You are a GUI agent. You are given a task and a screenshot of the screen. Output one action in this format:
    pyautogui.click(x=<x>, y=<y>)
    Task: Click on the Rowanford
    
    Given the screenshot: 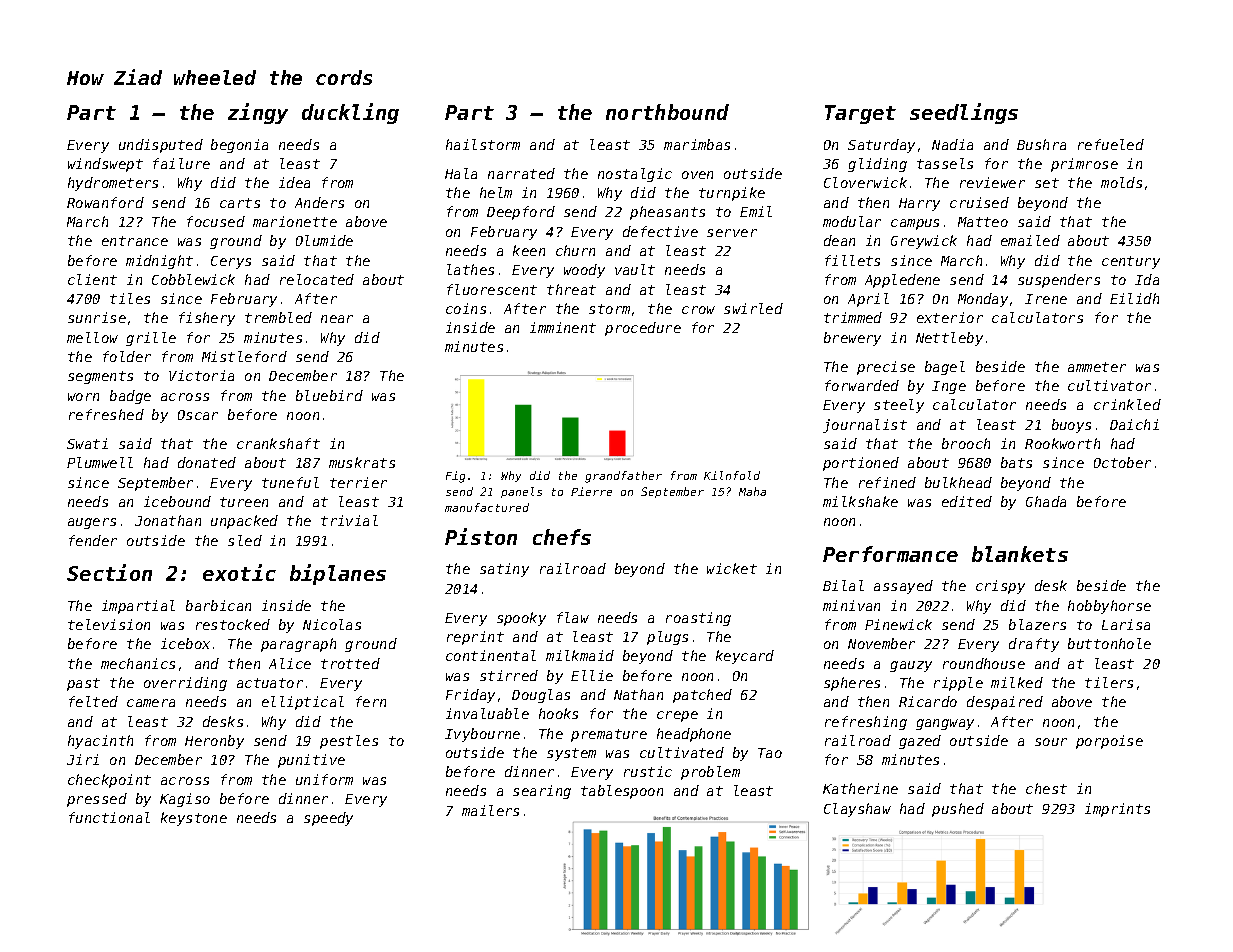 What is the action you would take?
    pyautogui.click(x=105, y=202)
